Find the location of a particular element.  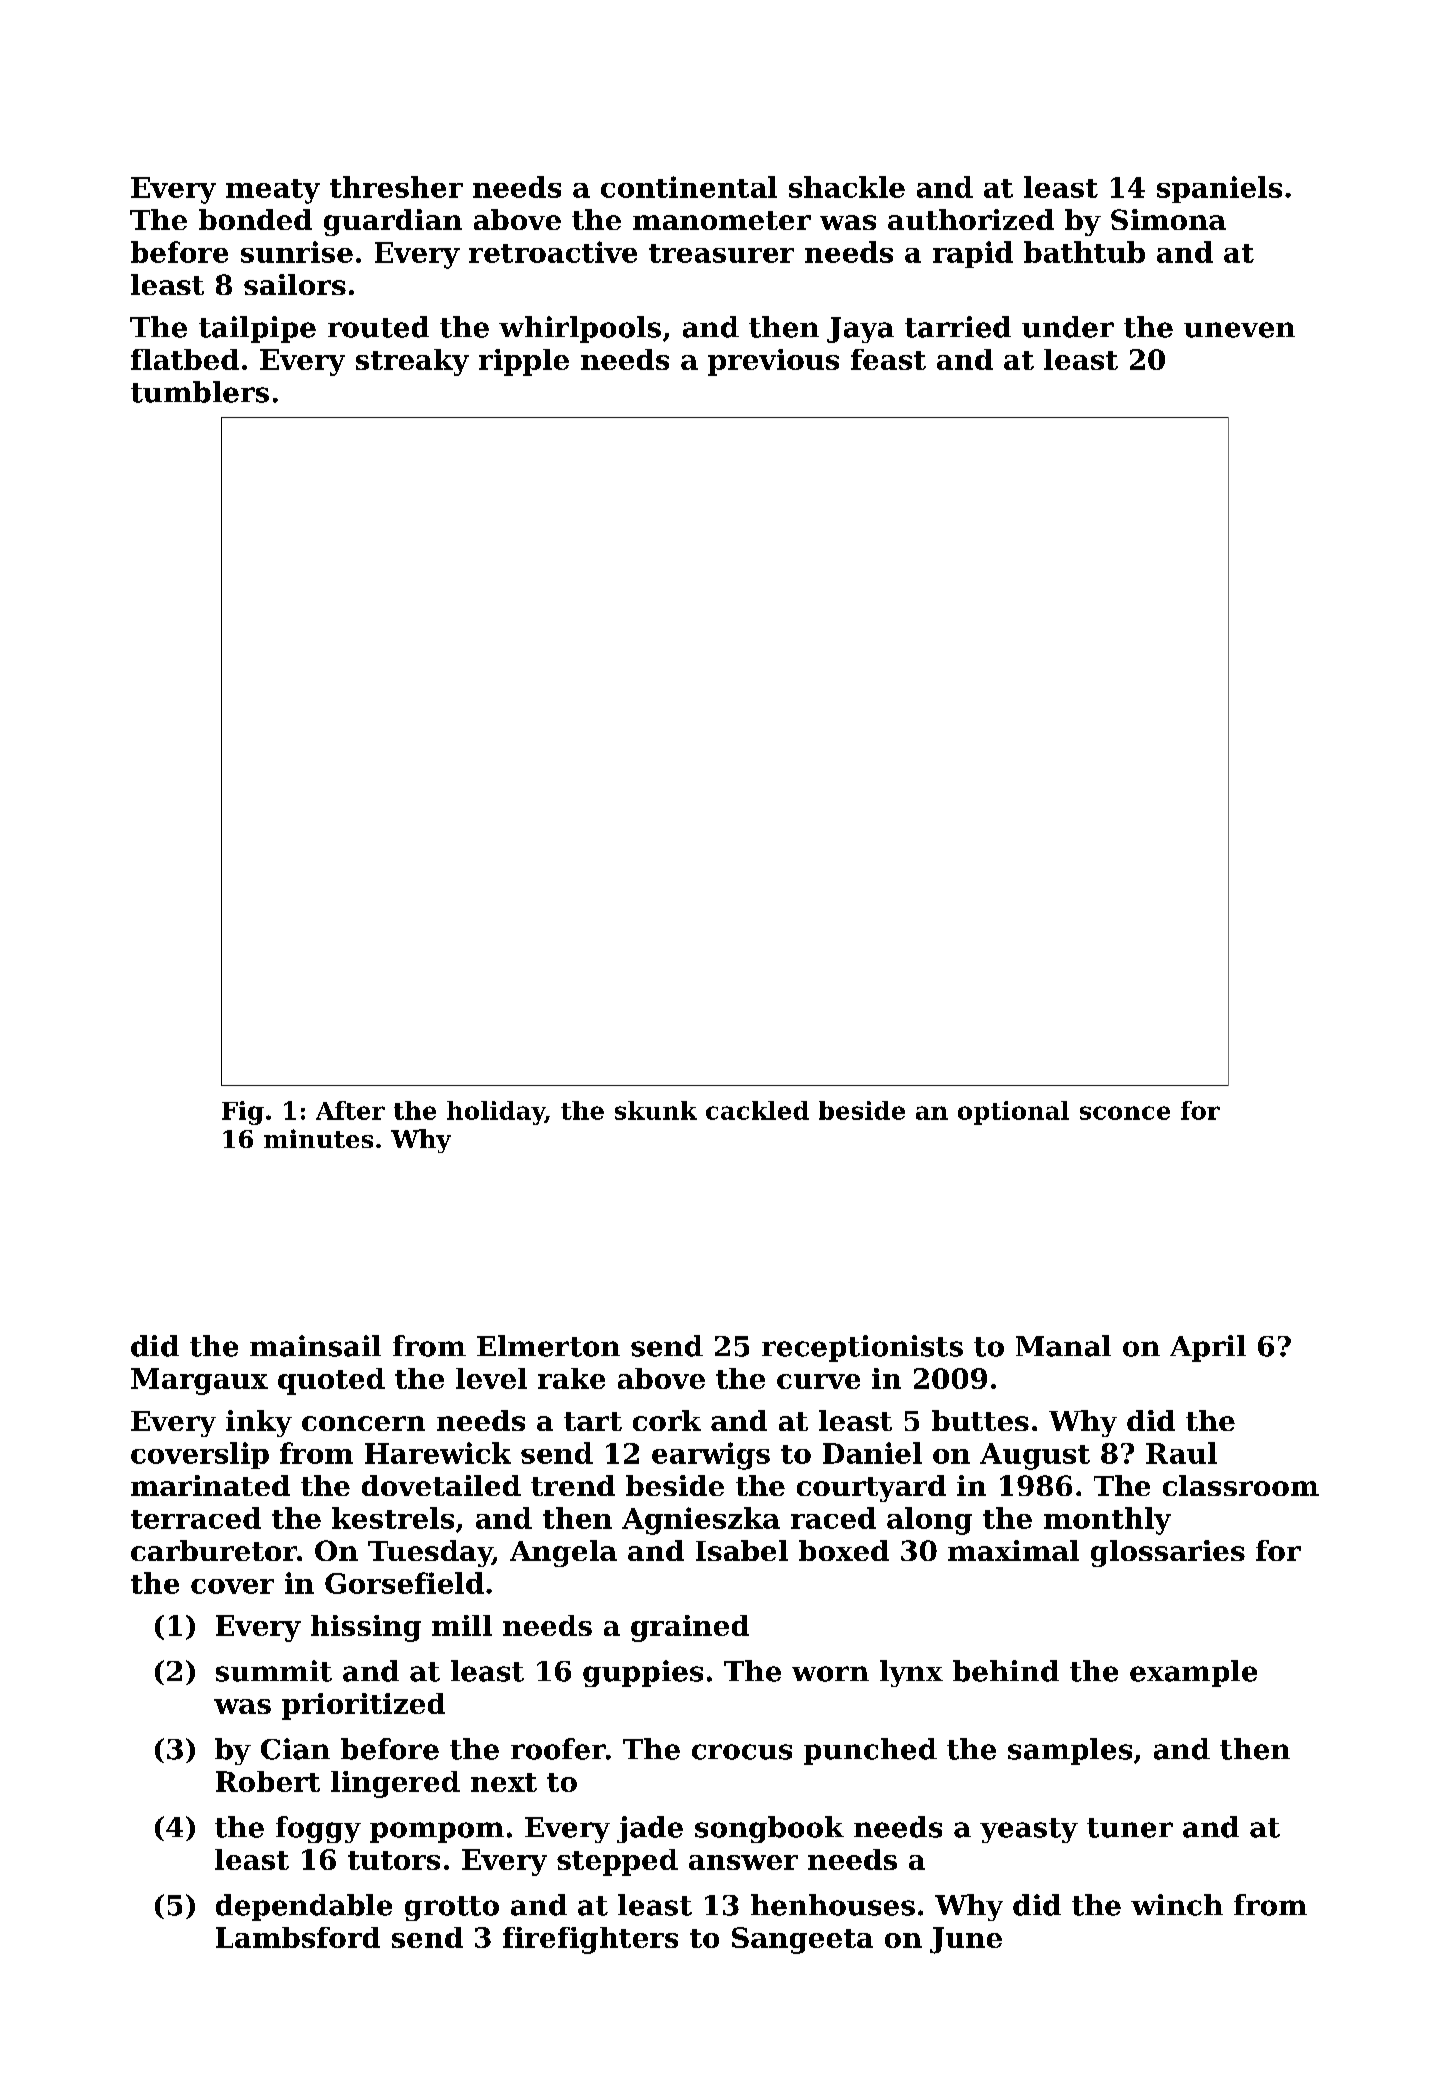

example is located at coordinates (1193, 1673).
